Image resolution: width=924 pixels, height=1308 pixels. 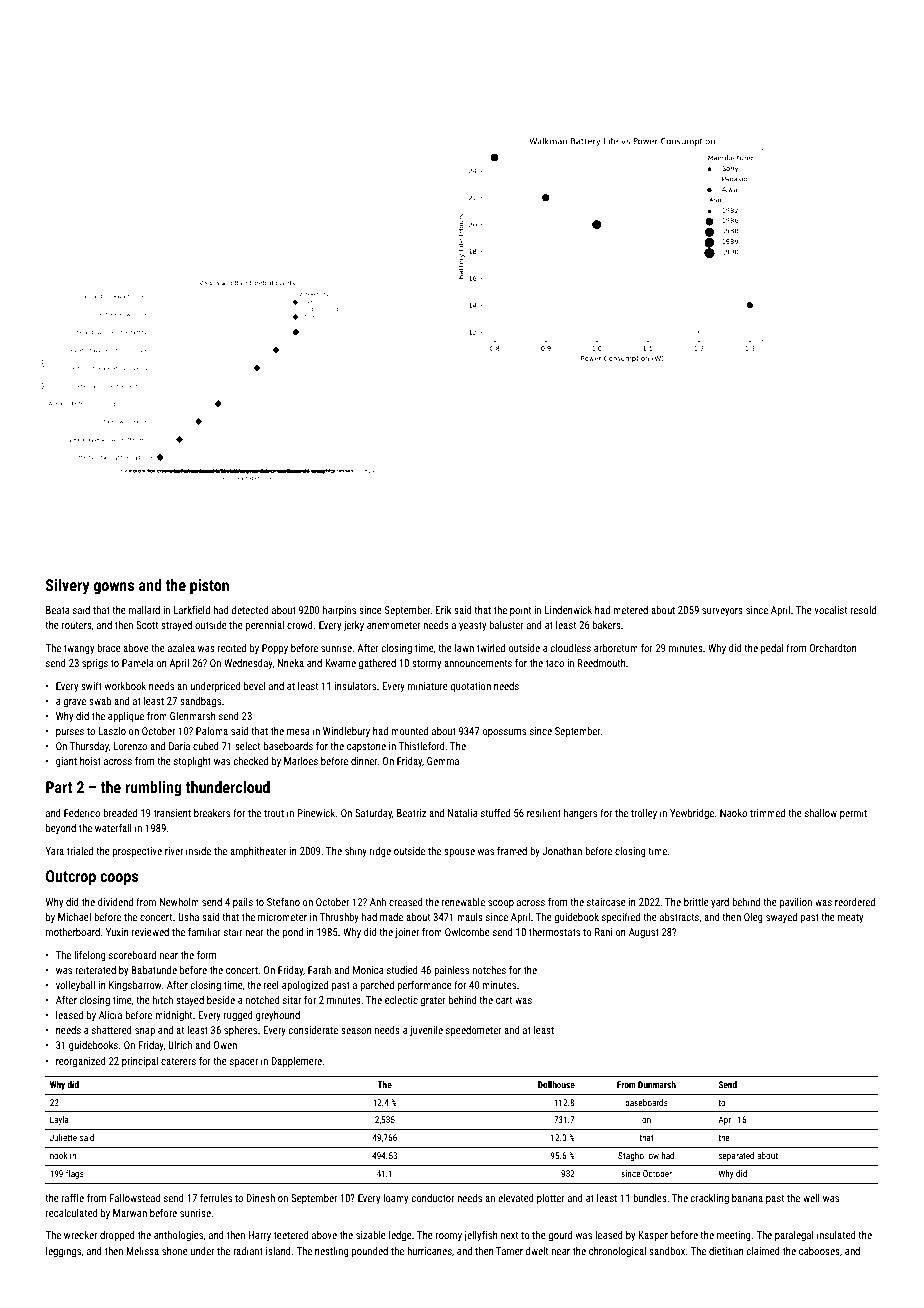 I want to click on pedal, so click(x=772, y=649).
